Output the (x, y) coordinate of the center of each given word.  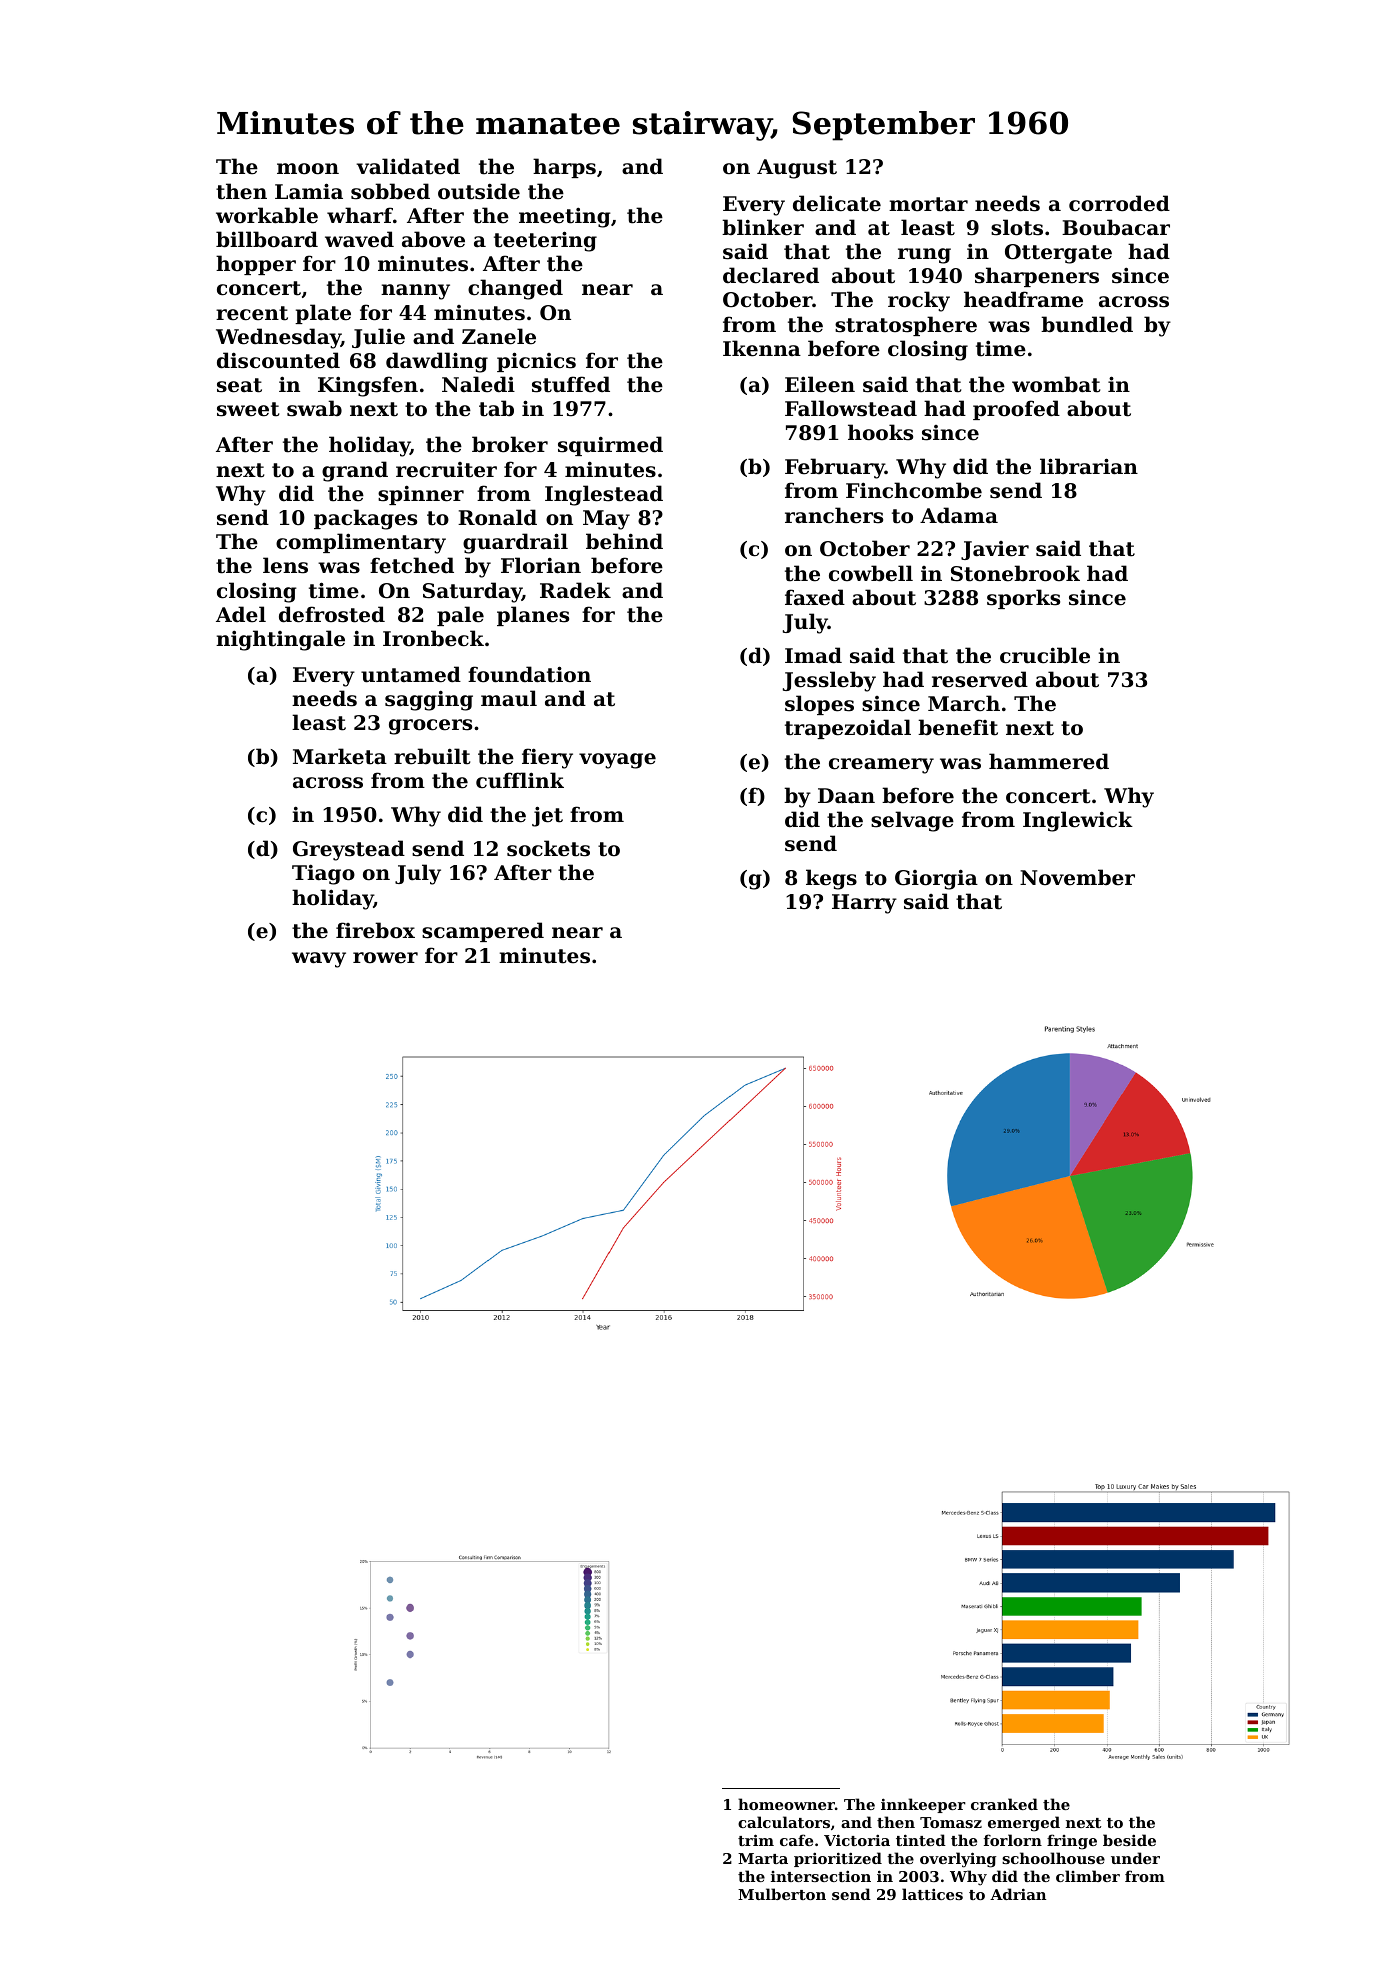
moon (308, 169)
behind (624, 541)
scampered (483, 932)
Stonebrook (1015, 573)
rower (385, 958)
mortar (928, 204)
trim (756, 1840)
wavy (319, 960)
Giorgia (936, 879)
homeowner (786, 1804)
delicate (837, 203)
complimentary (361, 543)
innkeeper (923, 1805)
